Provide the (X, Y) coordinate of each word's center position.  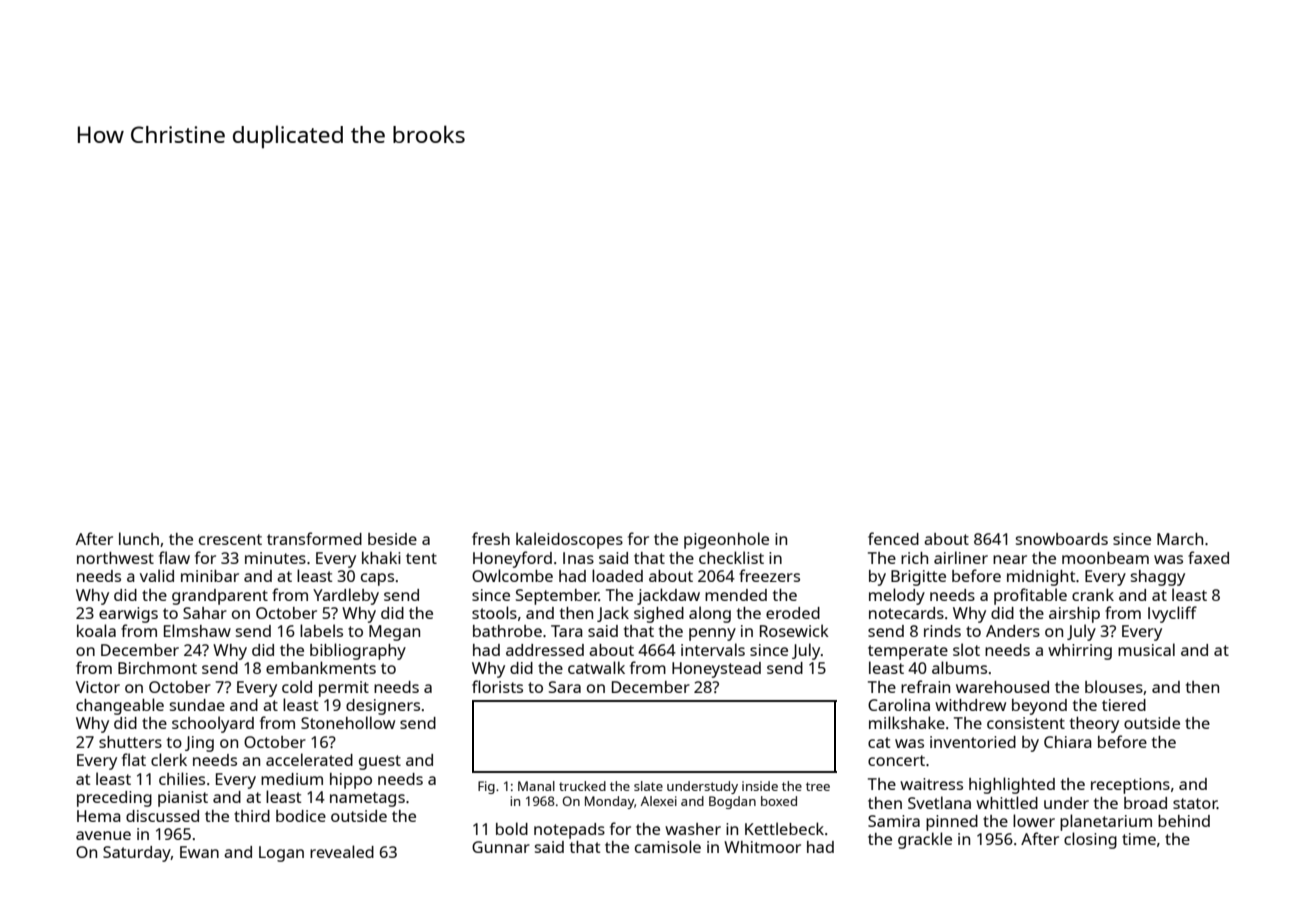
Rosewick (794, 630)
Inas (578, 558)
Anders (1013, 631)
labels (321, 630)
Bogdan (732, 802)
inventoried (973, 742)
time (1139, 839)
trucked (582, 786)
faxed (1208, 557)
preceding (114, 799)
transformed (314, 538)
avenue (103, 835)
